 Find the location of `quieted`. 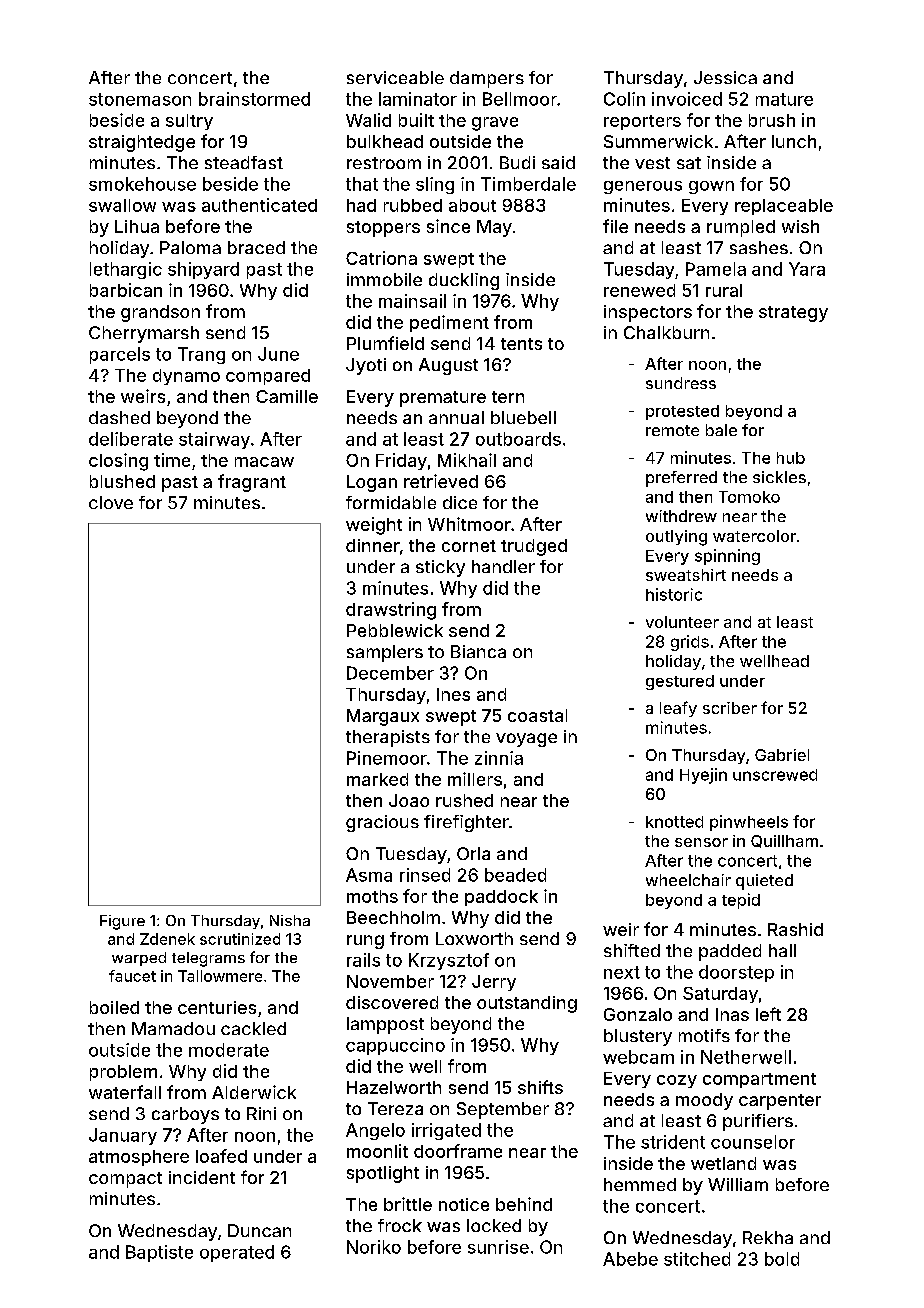

quieted is located at coordinates (764, 882).
